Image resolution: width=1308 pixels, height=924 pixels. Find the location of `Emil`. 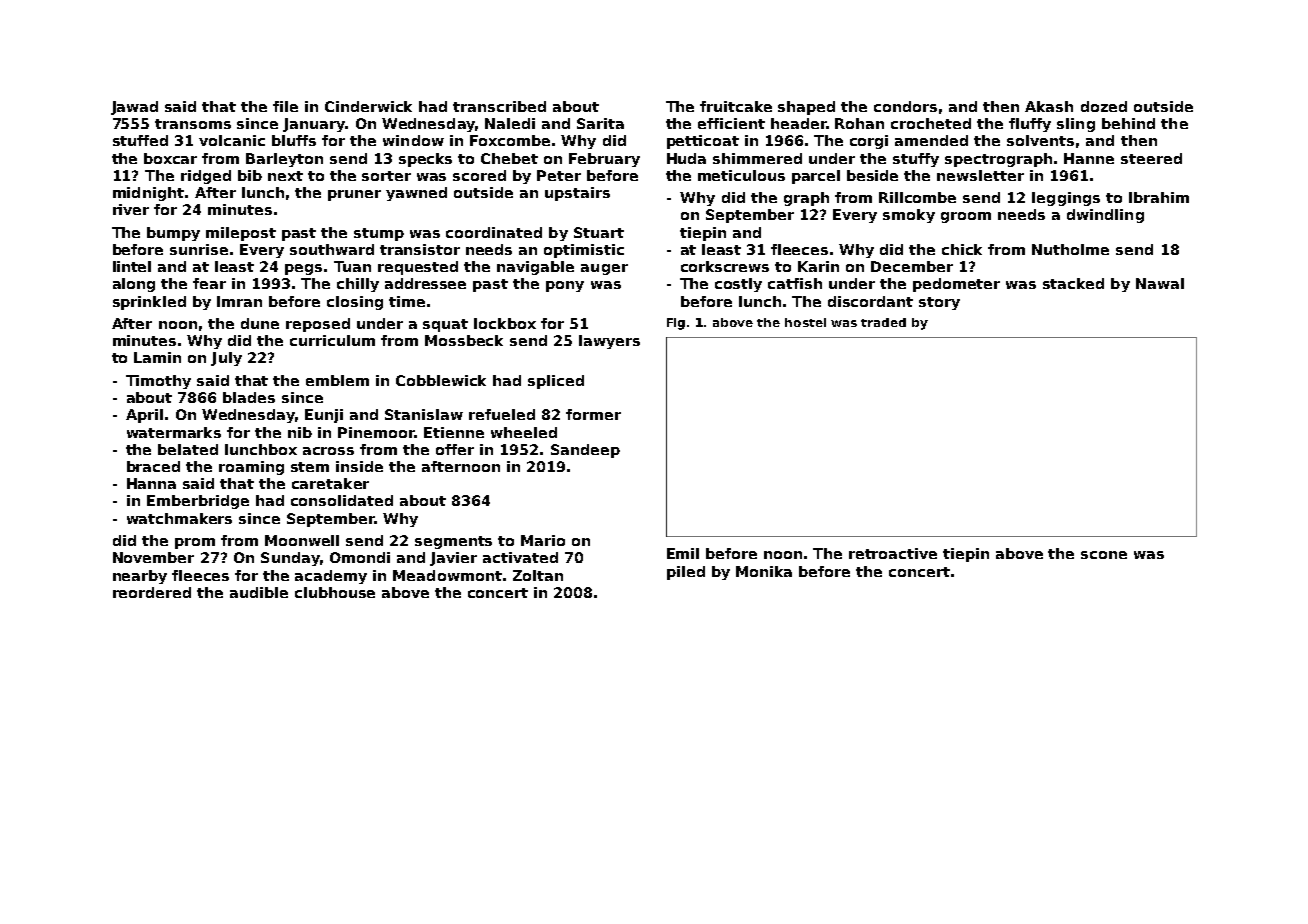

Emil is located at coordinates (683, 553).
